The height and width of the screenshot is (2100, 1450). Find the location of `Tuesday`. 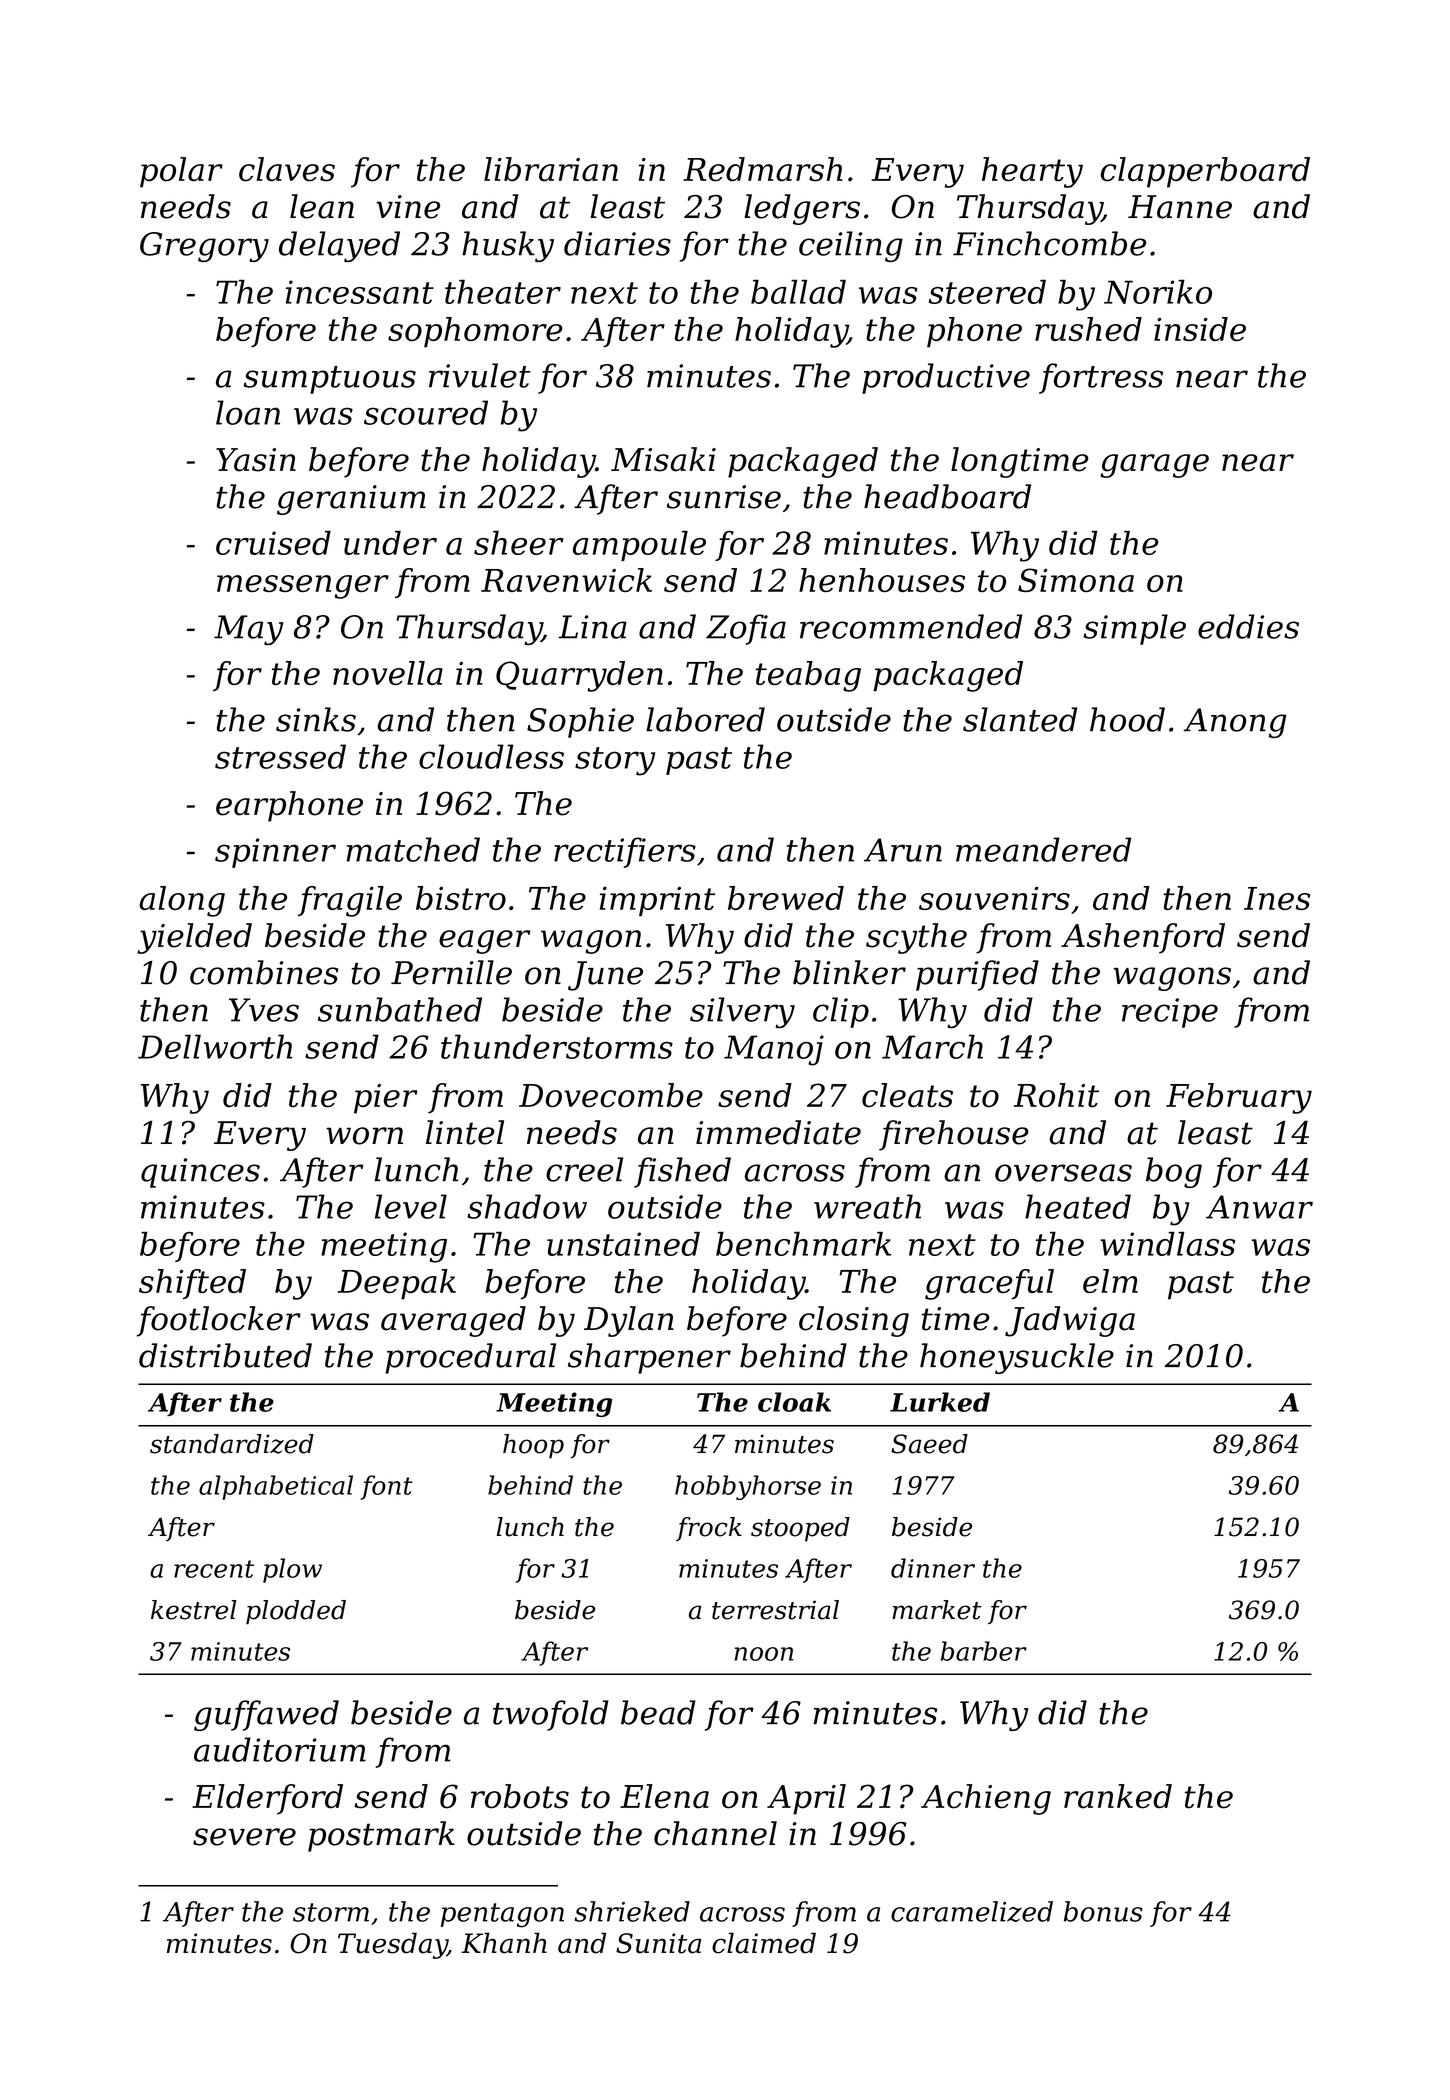

Tuesday is located at coordinates (392, 1945).
